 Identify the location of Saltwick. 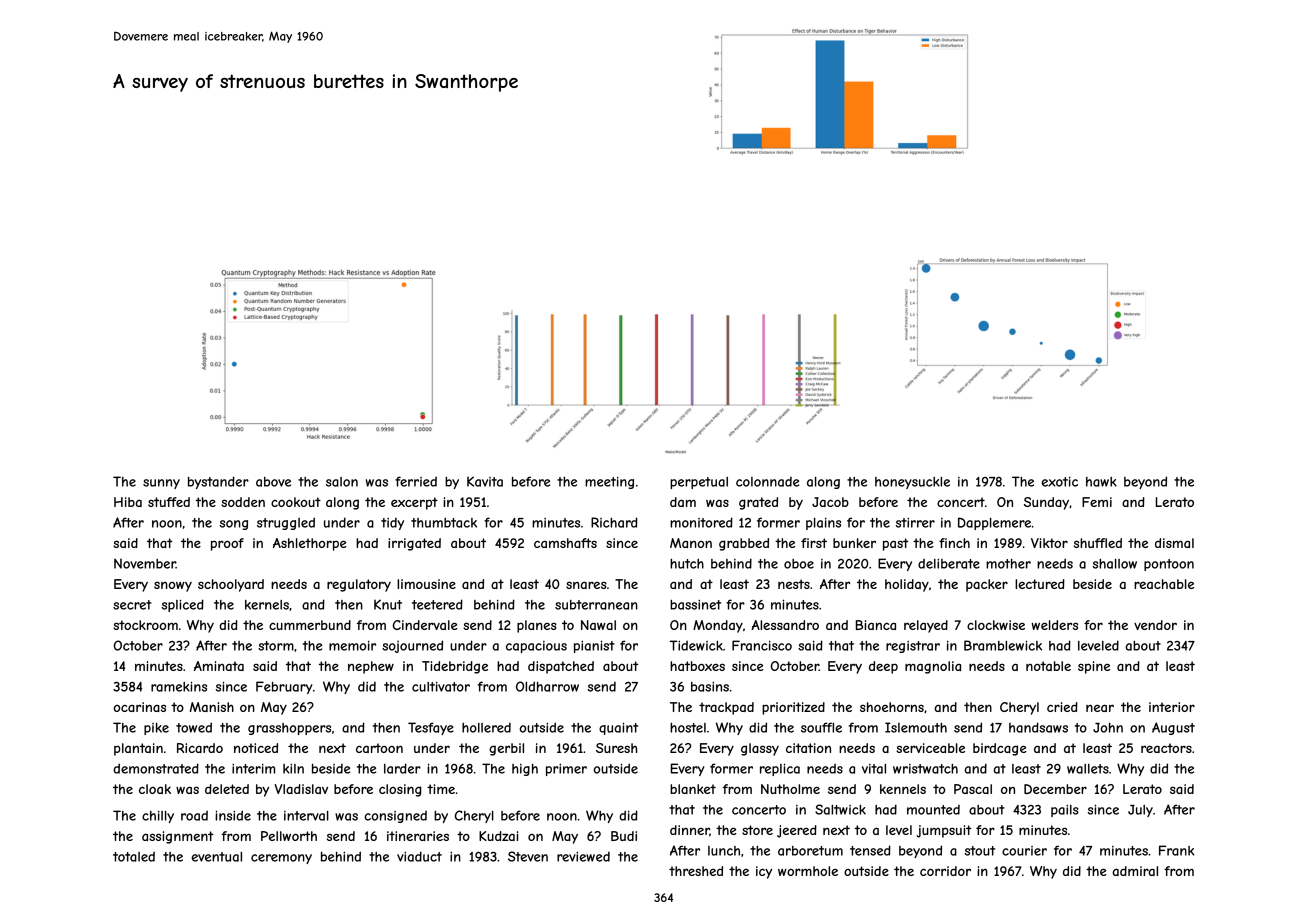
(840, 809).
